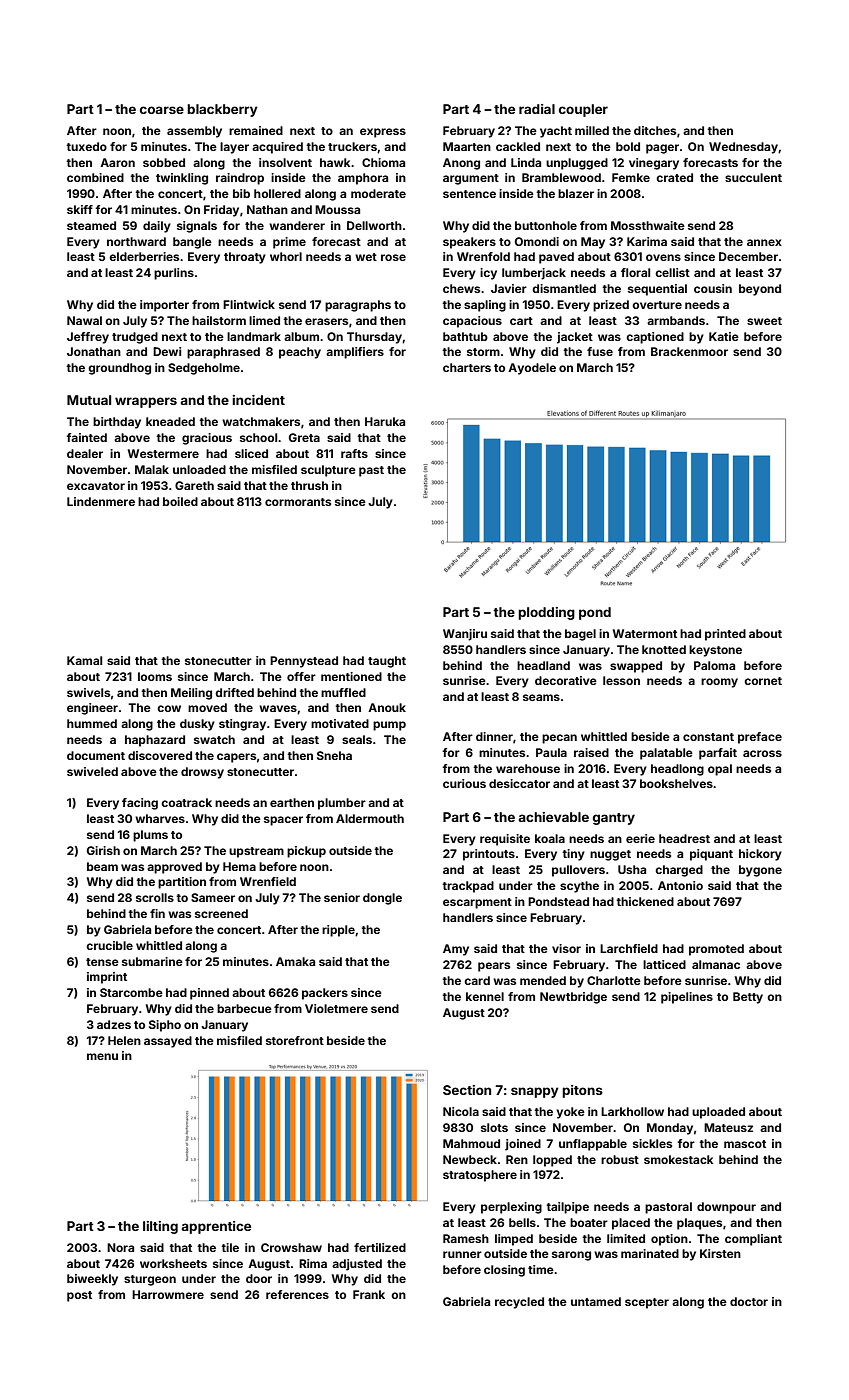  Describe the element at coordinates (157, 913) in the image. I see `fin` at that location.
